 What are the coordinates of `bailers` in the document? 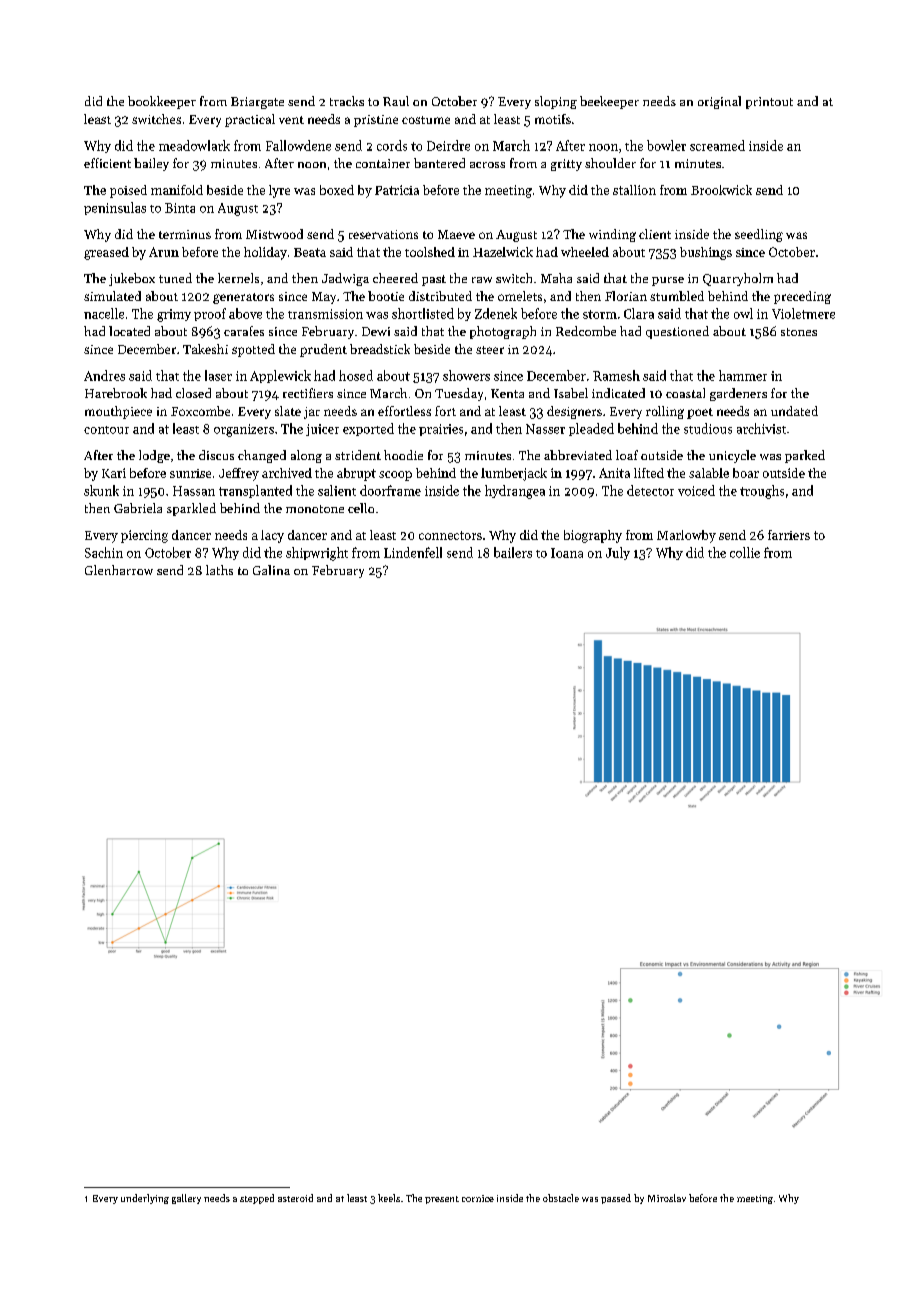 It's located at (513, 552).
